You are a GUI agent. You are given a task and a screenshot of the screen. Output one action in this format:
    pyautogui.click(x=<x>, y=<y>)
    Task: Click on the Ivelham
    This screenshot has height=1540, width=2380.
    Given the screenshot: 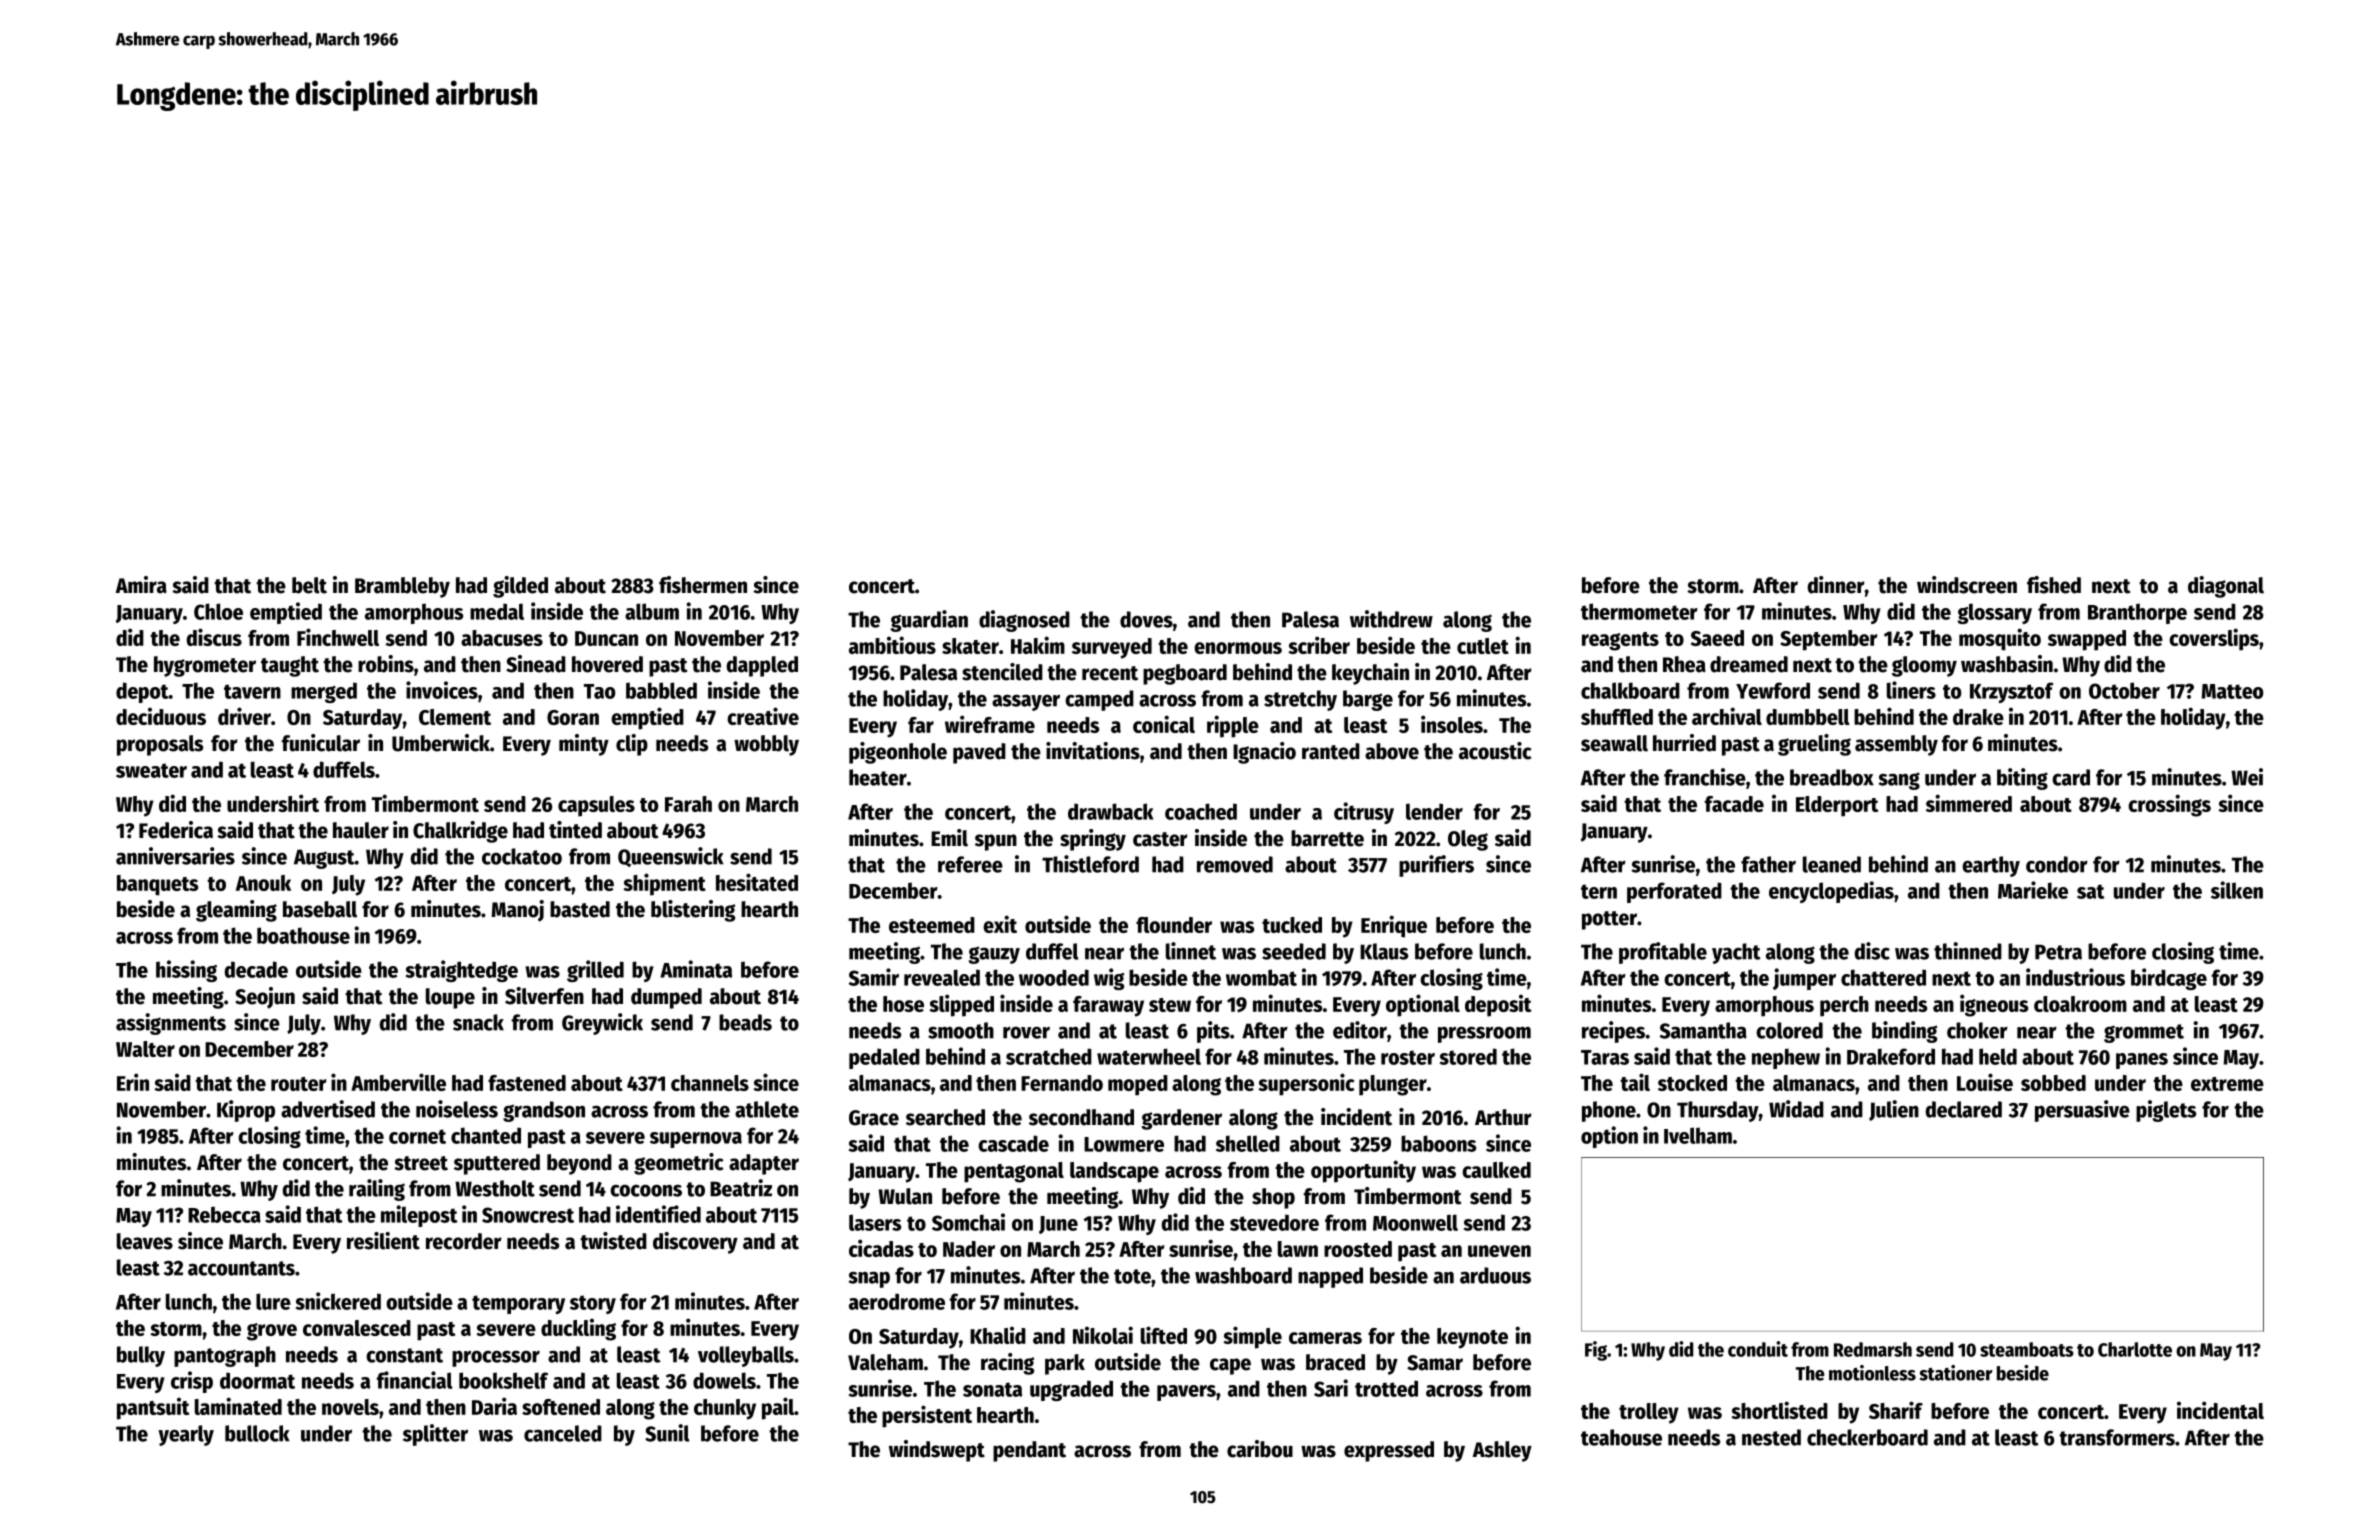 What is the action you would take?
    pyautogui.click(x=1698, y=1135)
